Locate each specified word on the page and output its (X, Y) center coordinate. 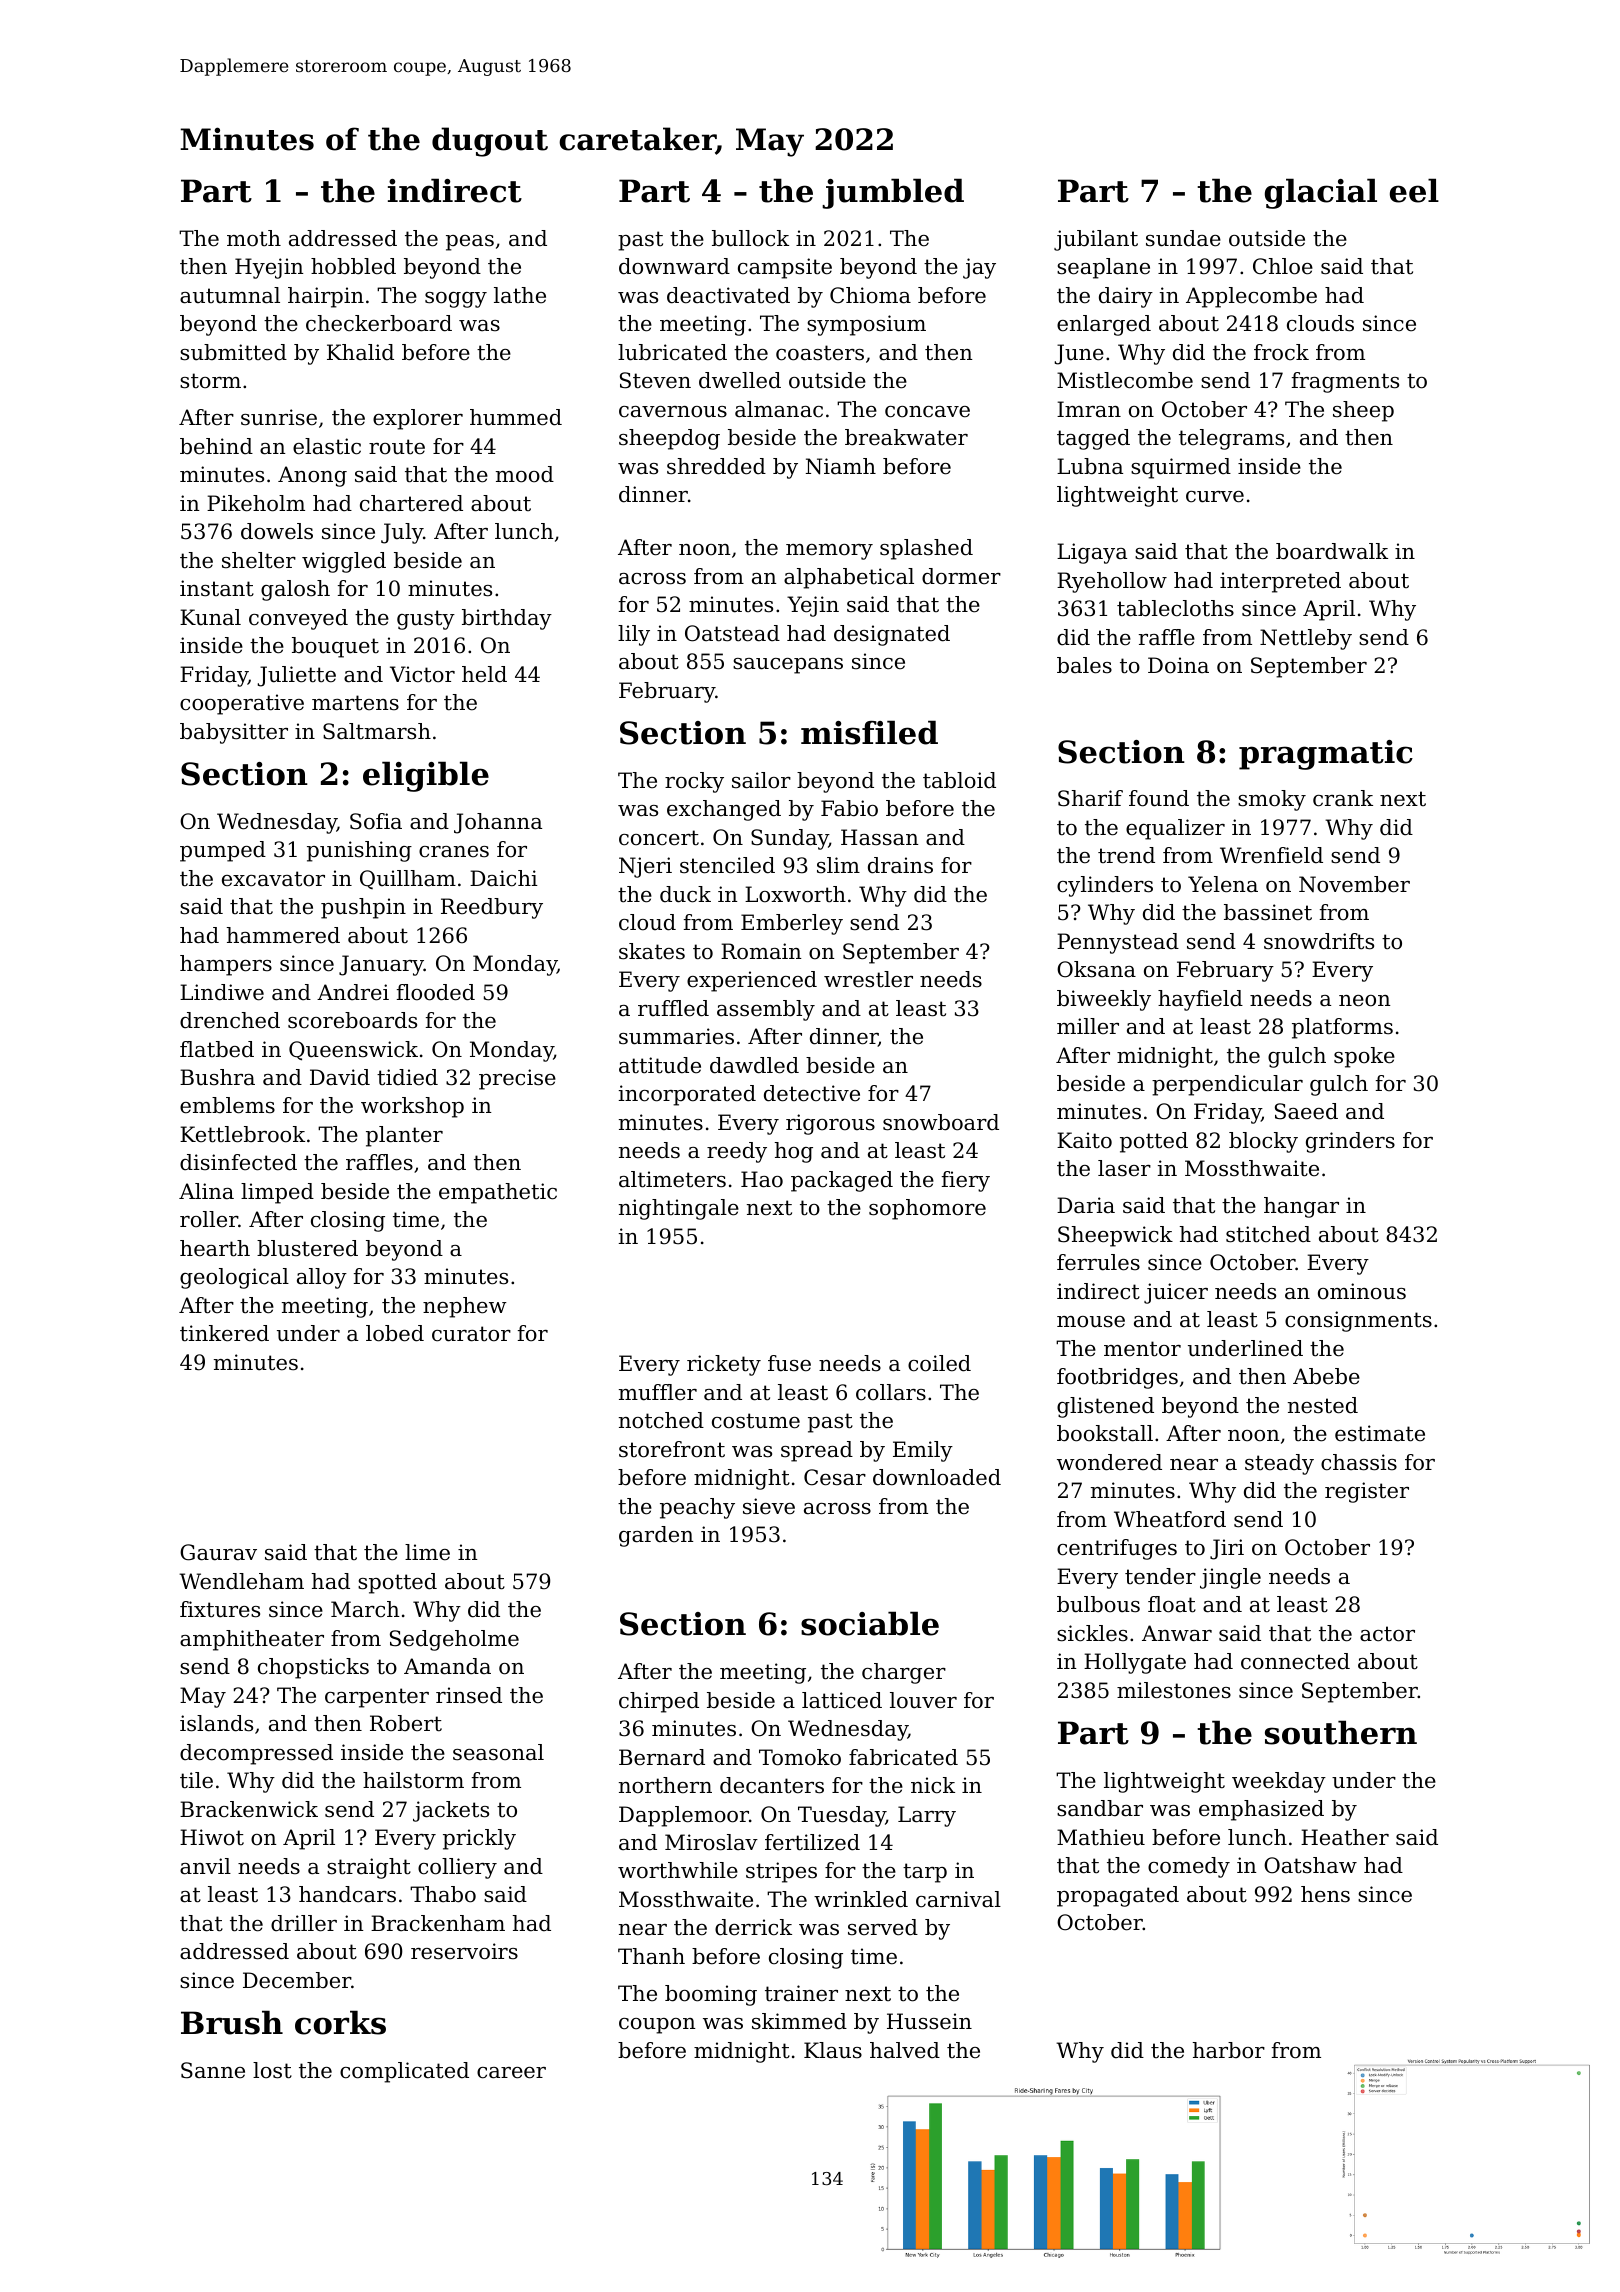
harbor (1229, 2050)
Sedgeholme (454, 1640)
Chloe (1283, 266)
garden (656, 1536)
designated (892, 635)
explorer (418, 419)
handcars (347, 1894)
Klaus (833, 2050)
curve (1215, 497)
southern (1341, 1732)
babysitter (234, 733)
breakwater (906, 437)
